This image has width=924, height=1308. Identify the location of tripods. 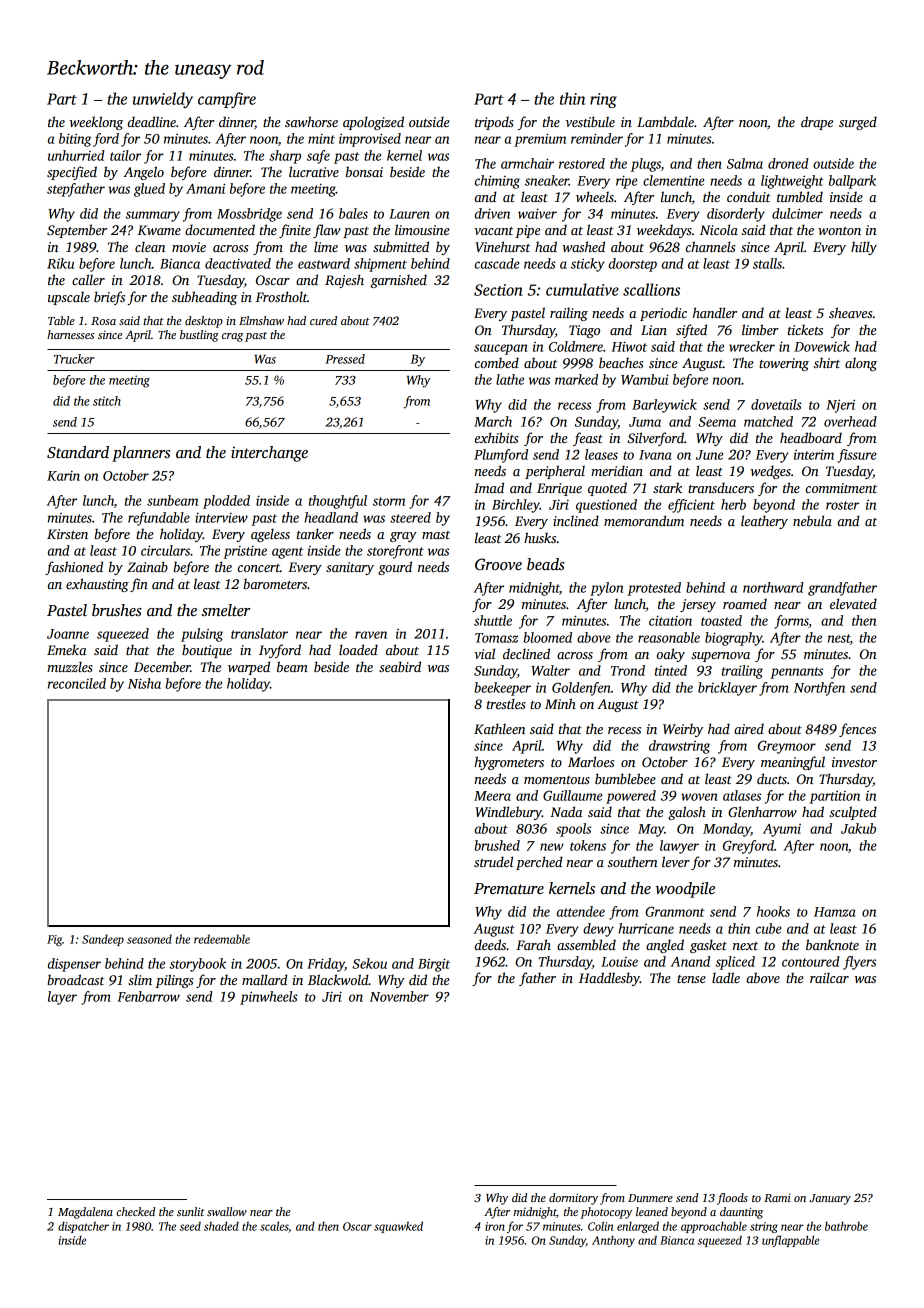
(494, 123).
